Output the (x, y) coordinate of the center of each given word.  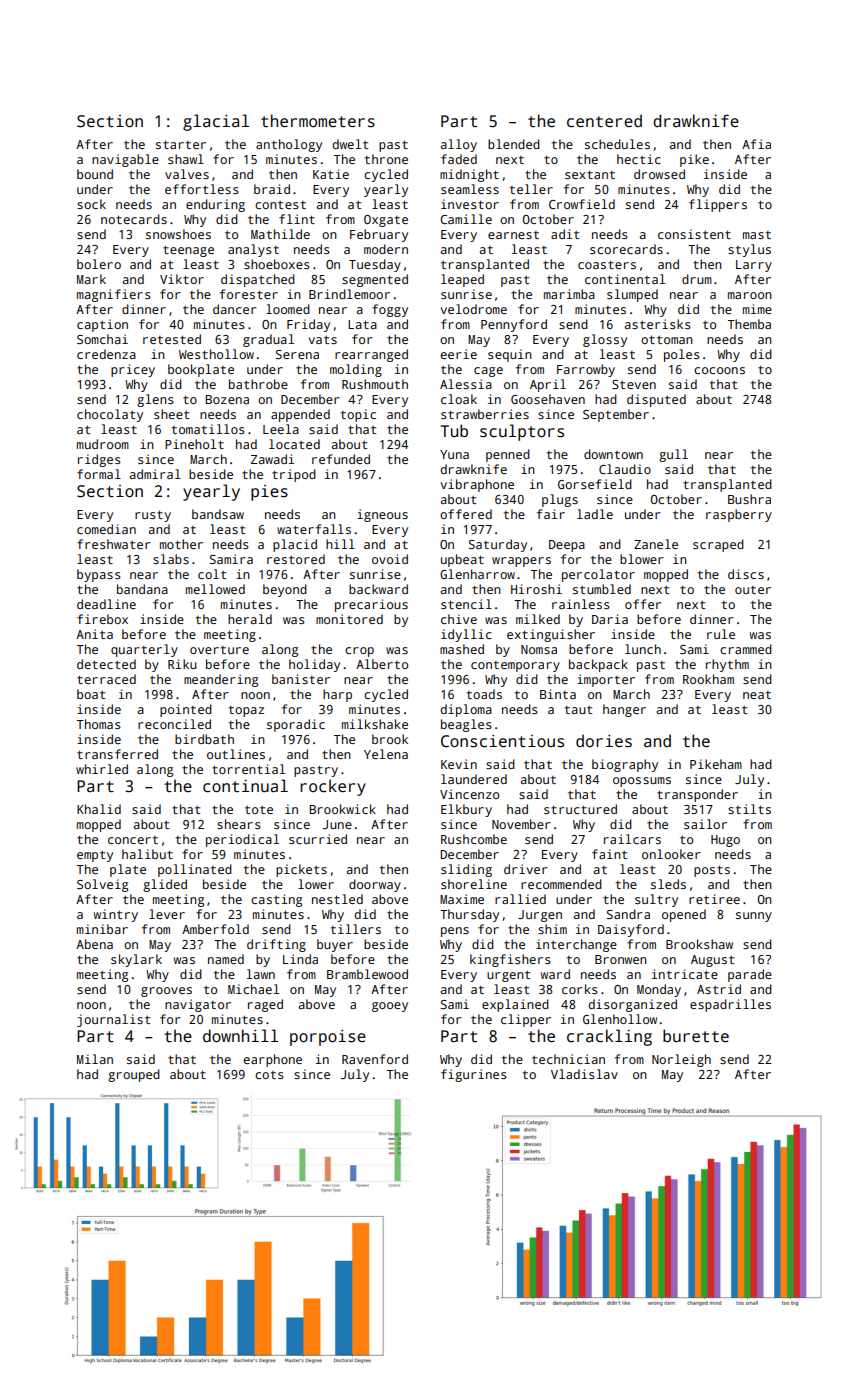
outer (753, 590)
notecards (134, 219)
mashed (462, 649)
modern (386, 249)
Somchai (102, 339)
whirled (102, 769)
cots (269, 1075)
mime (757, 309)
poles (682, 355)
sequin (510, 355)
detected (106, 664)
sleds (668, 884)
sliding (466, 870)
